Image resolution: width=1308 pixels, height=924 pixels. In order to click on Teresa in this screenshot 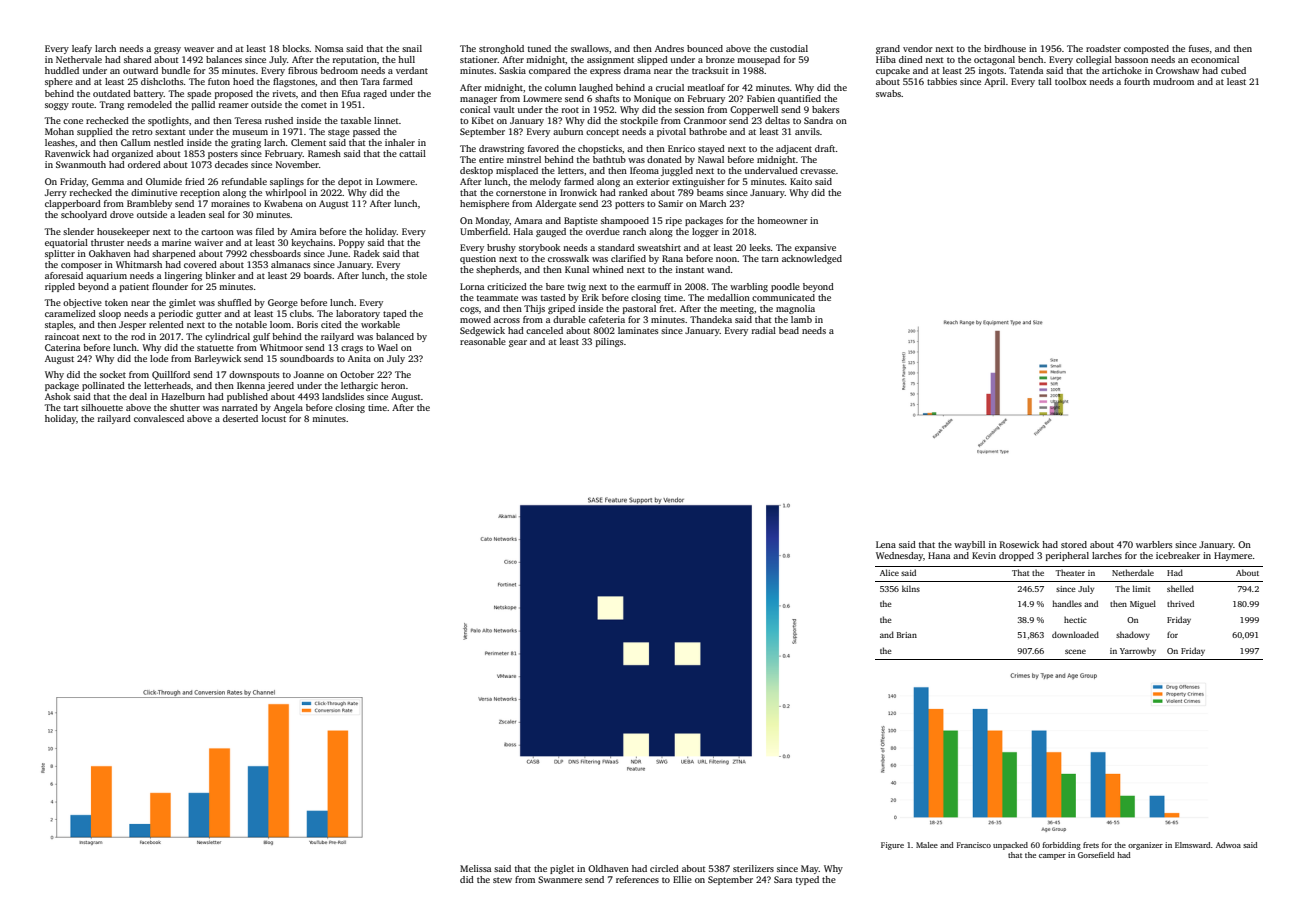, I will do `click(248, 120)`.
